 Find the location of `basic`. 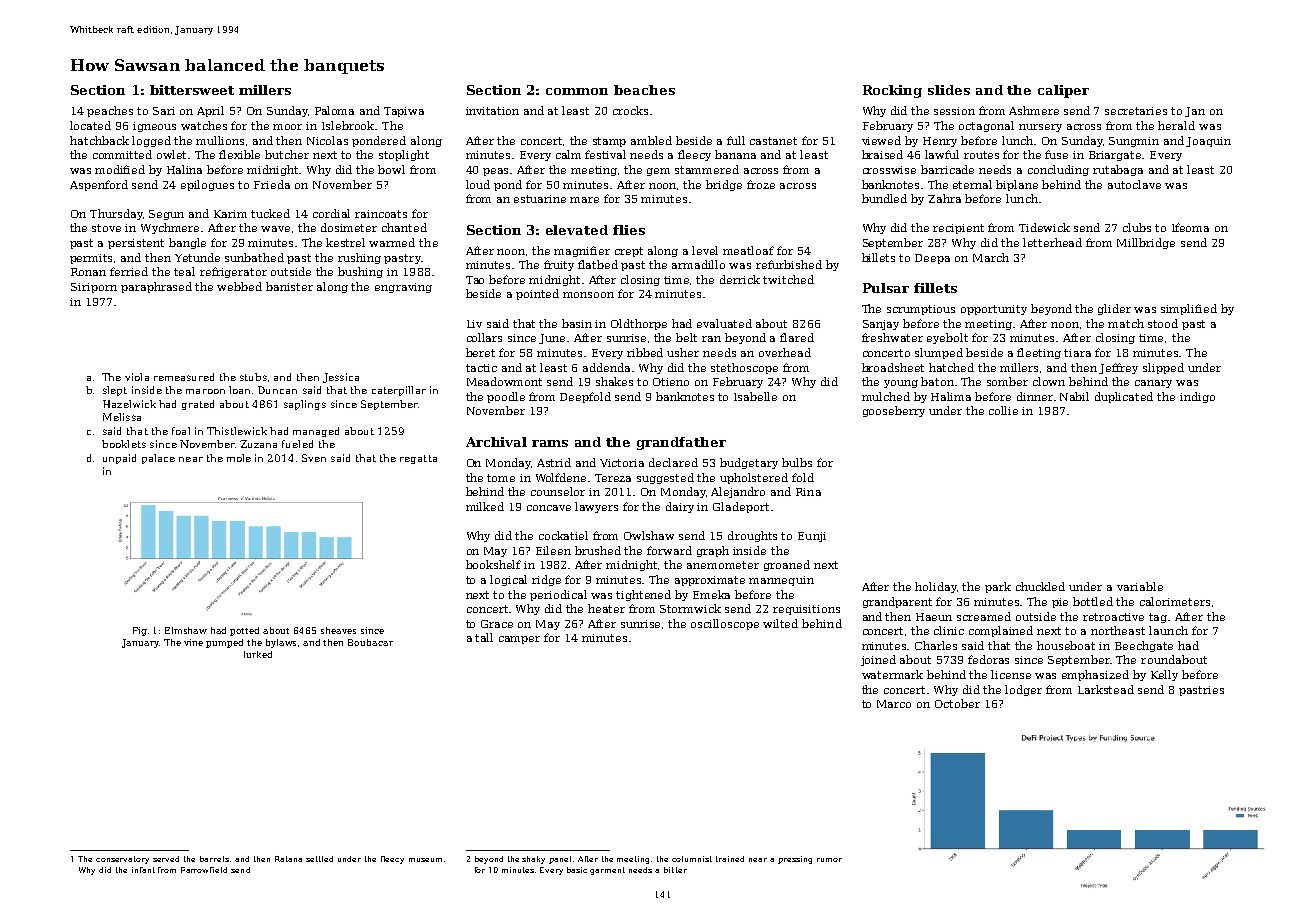

basic is located at coordinates (577, 870).
